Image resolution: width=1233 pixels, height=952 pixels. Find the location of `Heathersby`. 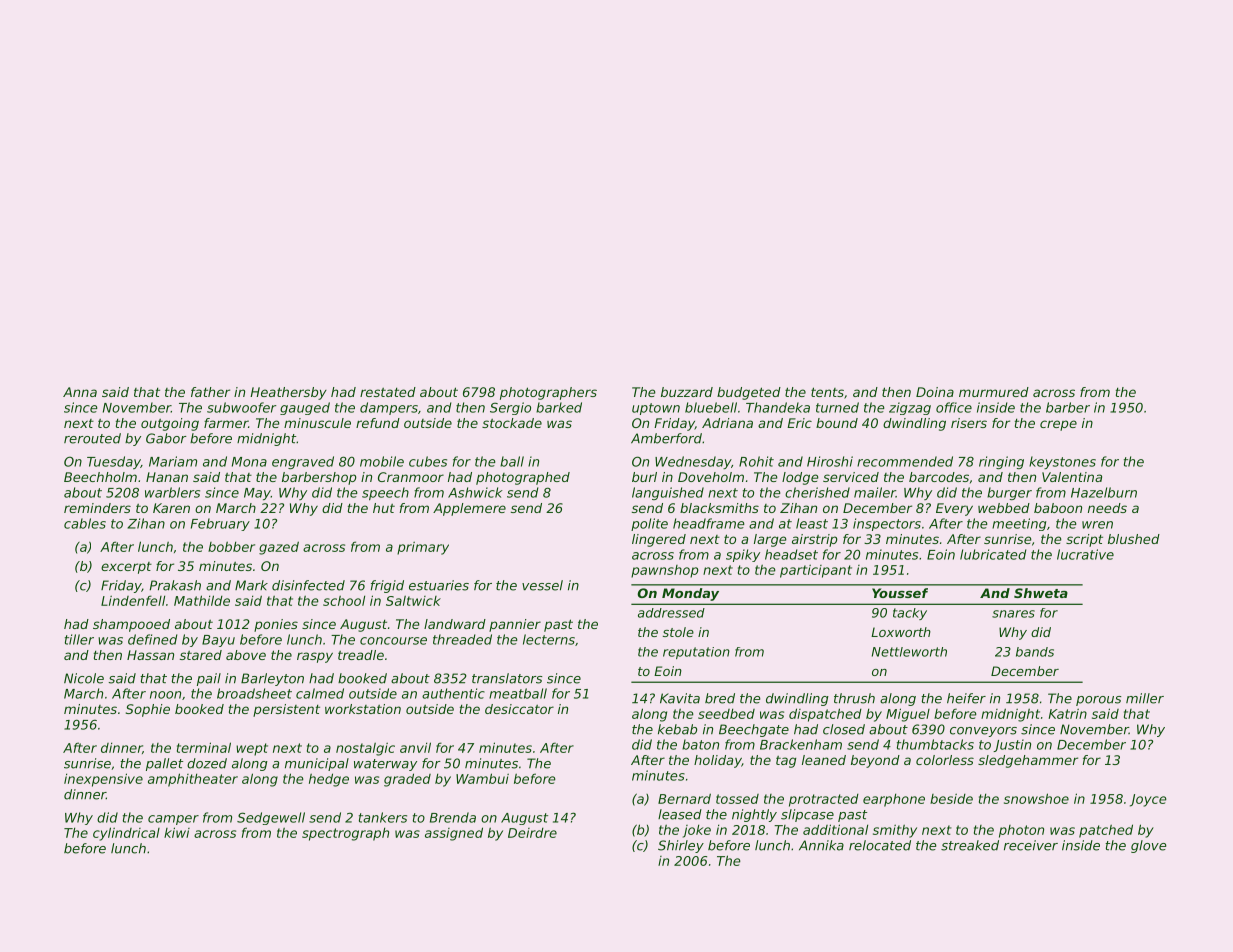

Heathersby is located at coordinates (288, 393).
